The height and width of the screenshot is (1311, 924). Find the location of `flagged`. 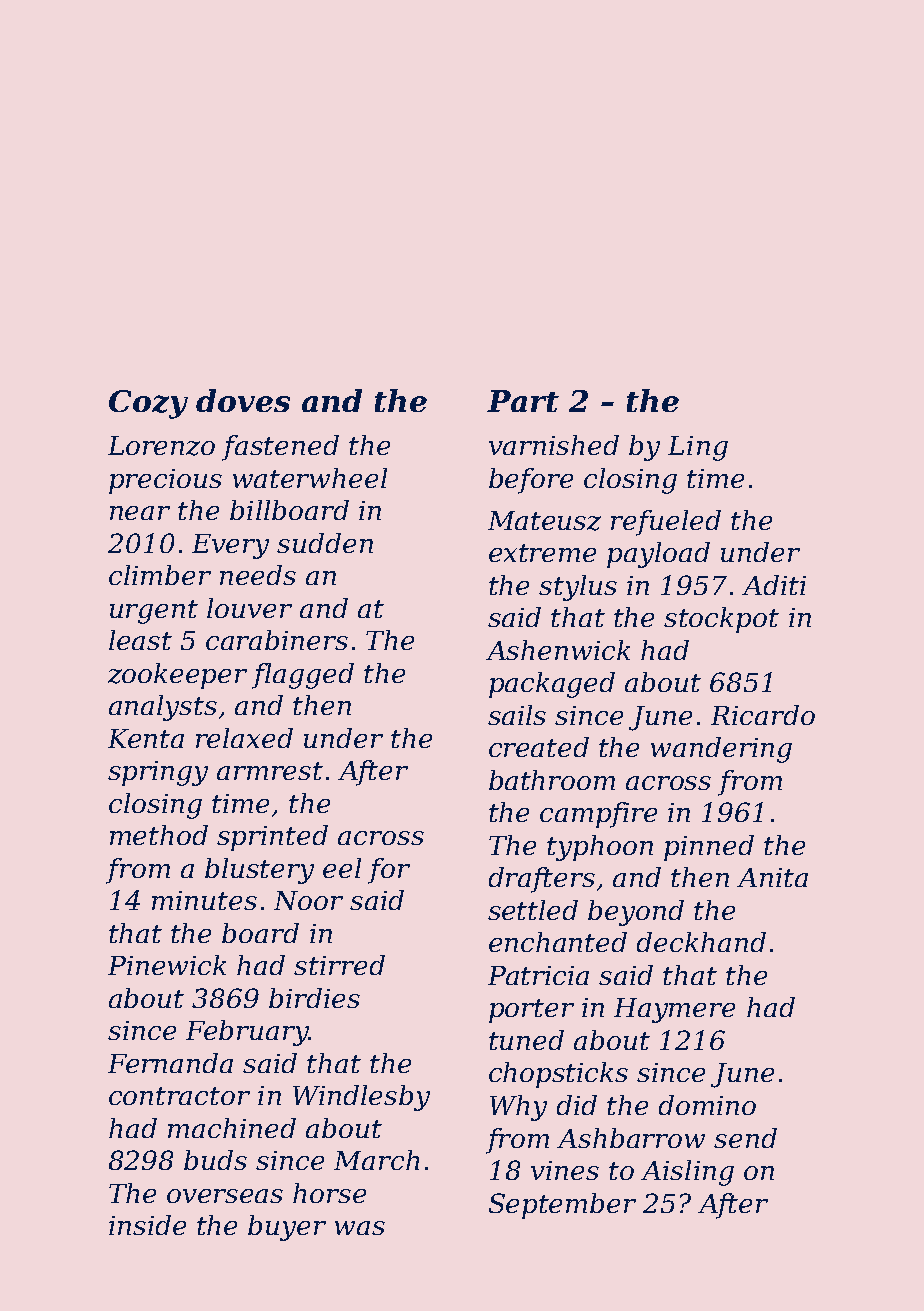

flagged is located at coordinates (303, 676).
